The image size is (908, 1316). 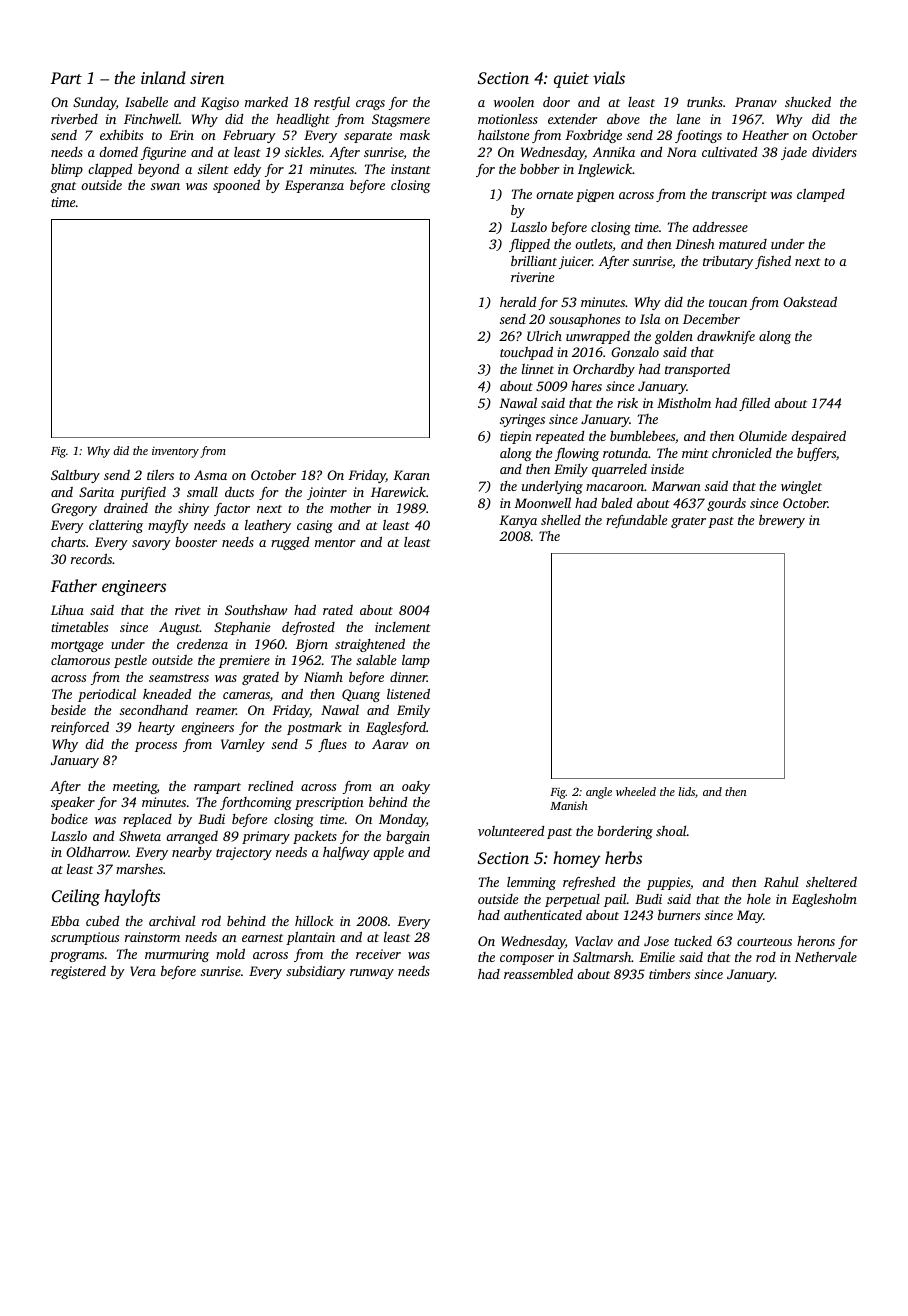 What do you see at coordinates (544, 336) in the document?
I see `Ulrich` at bounding box center [544, 336].
